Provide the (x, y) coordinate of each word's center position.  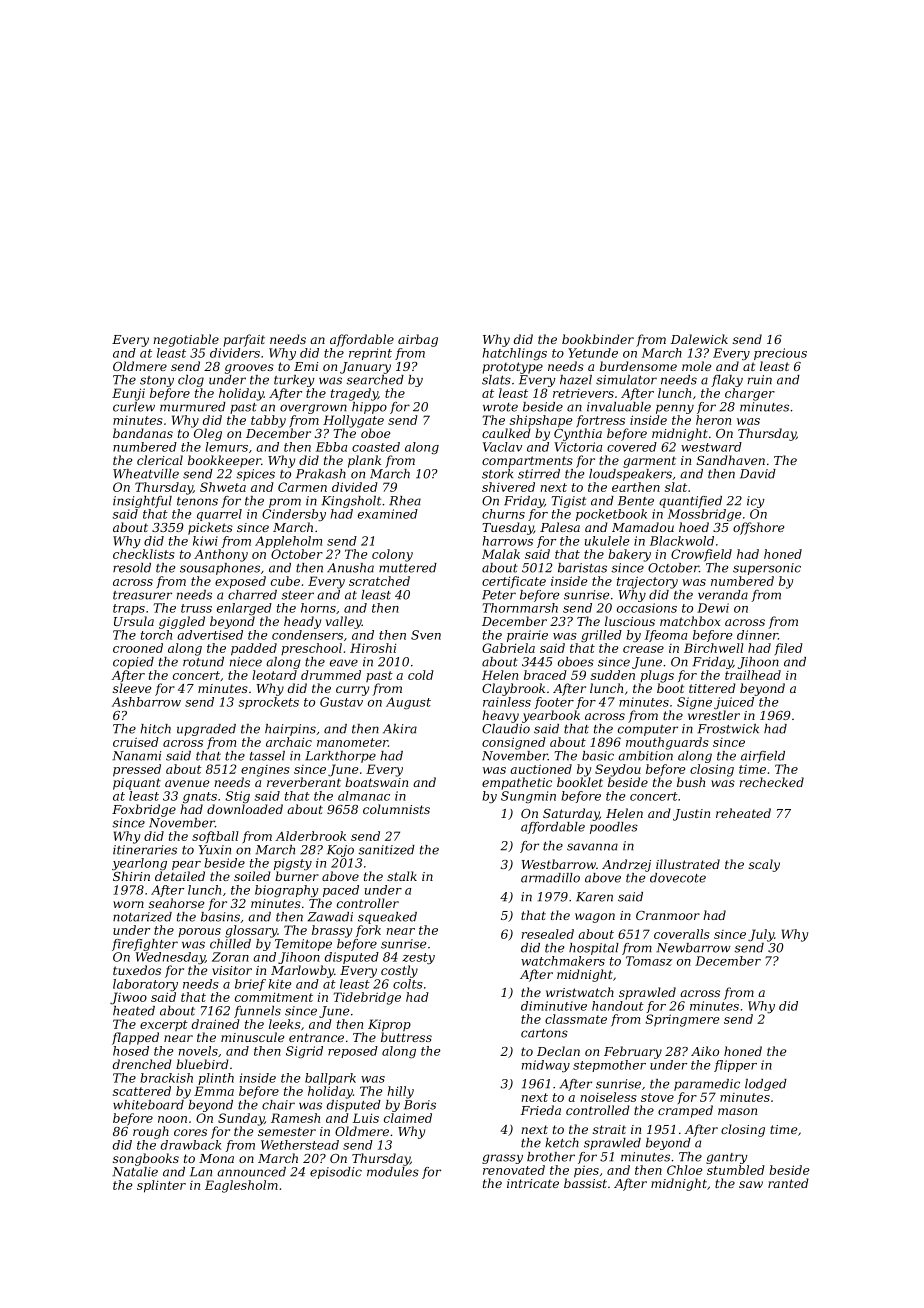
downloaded (245, 809)
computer (648, 730)
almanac (364, 796)
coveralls (682, 934)
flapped (135, 1038)
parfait (244, 340)
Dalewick (699, 339)
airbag (418, 340)
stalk (402, 876)
